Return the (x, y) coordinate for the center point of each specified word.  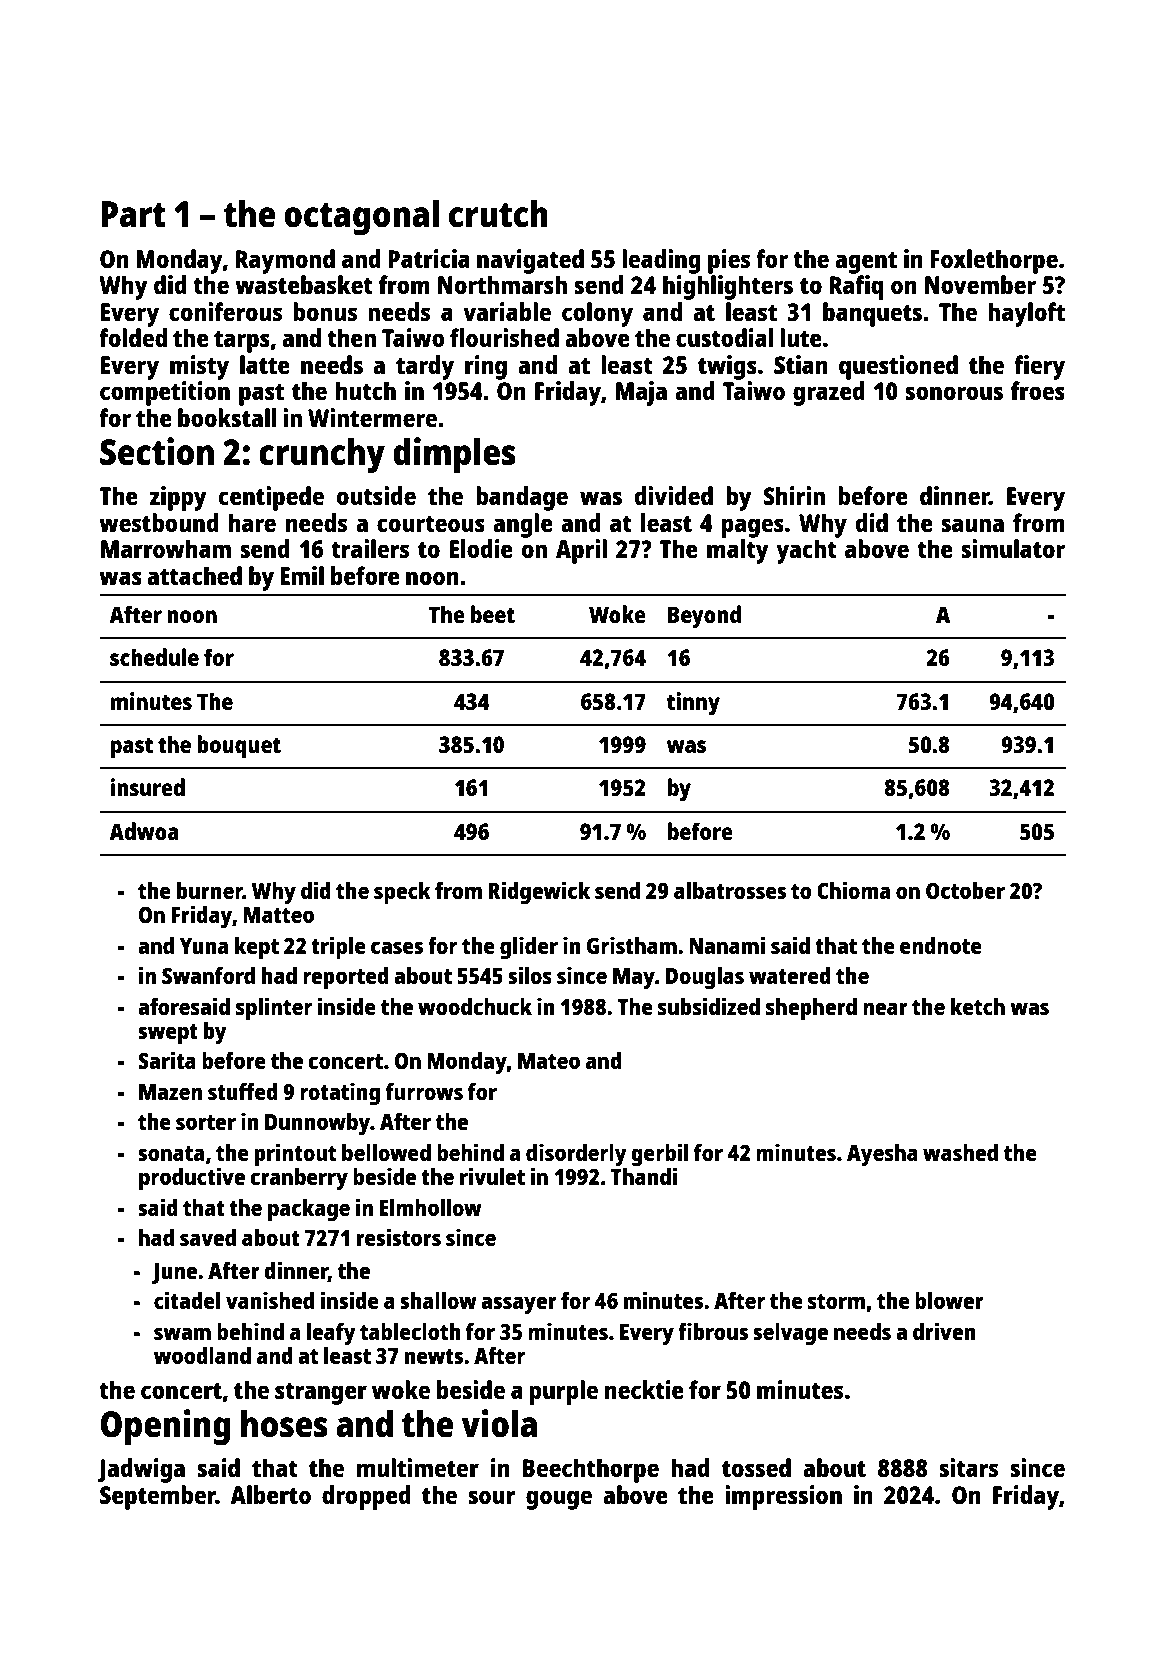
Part (133, 214)
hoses (284, 1424)
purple (563, 1392)
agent (866, 263)
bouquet (239, 747)
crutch (498, 214)
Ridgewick (539, 893)
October (965, 890)
